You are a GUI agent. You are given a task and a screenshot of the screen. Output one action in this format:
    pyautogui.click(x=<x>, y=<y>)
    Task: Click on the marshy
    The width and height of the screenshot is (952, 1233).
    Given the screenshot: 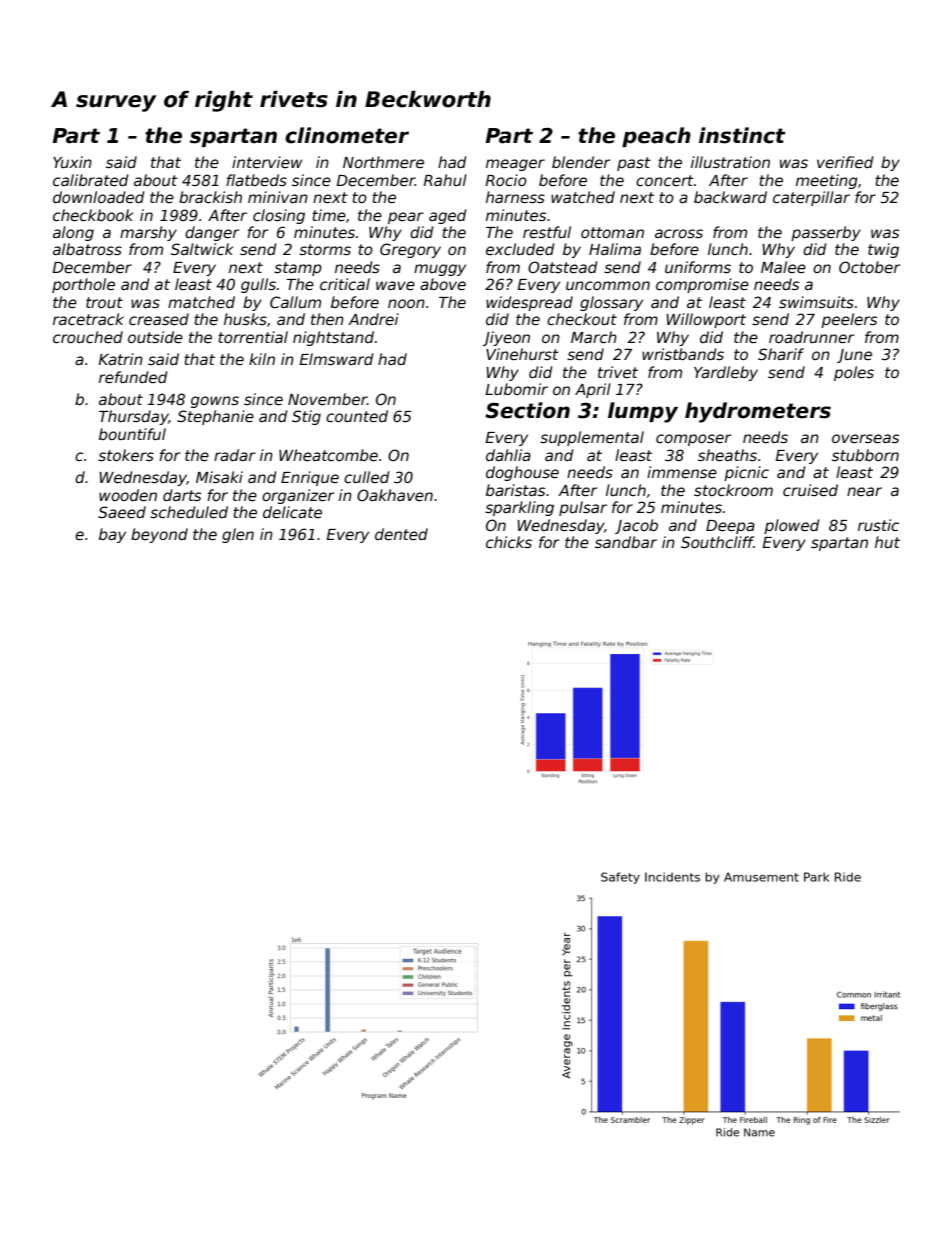 What is the action you would take?
    pyautogui.click(x=148, y=233)
